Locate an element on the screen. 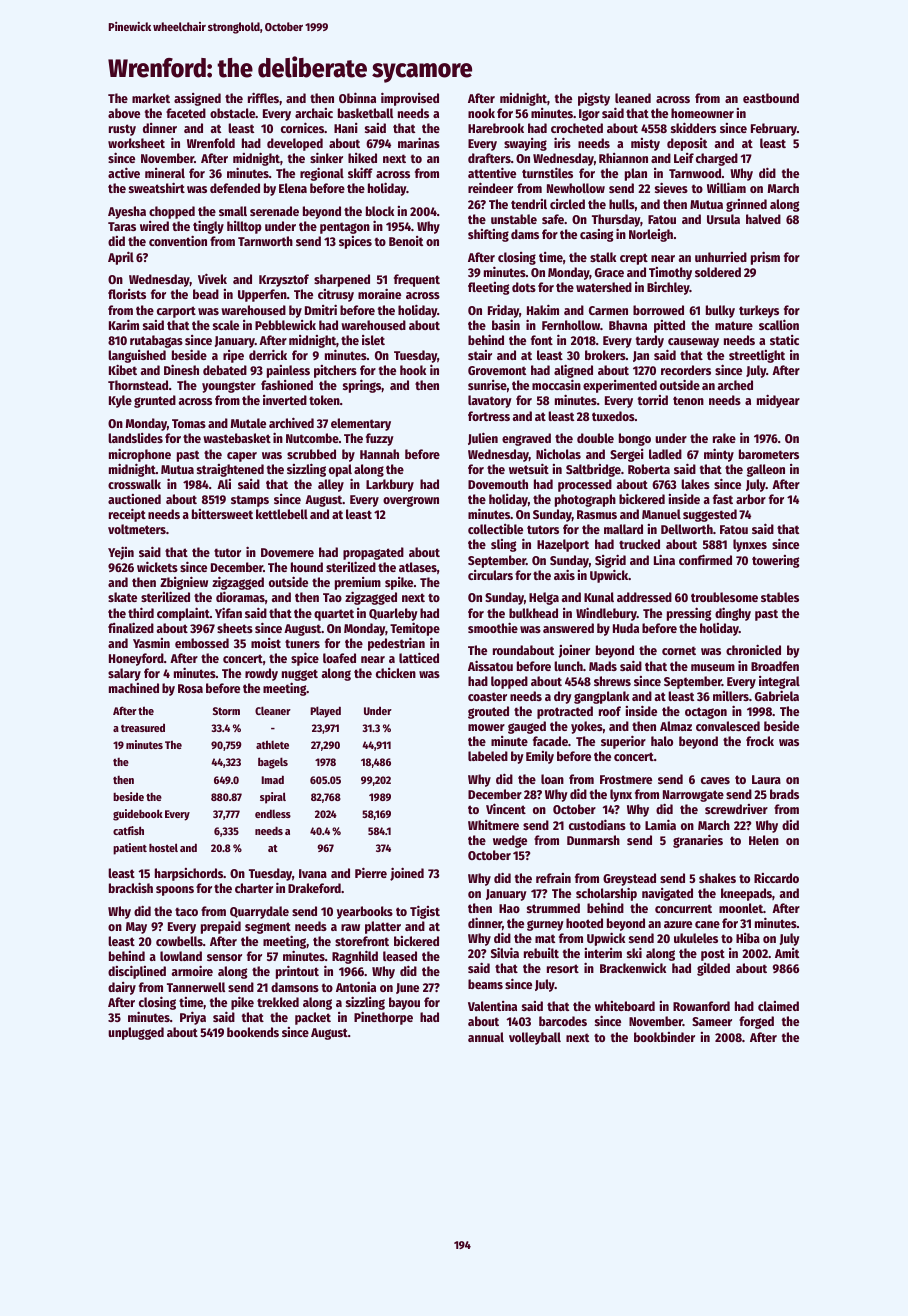  post is located at coordinates (713, 955).
